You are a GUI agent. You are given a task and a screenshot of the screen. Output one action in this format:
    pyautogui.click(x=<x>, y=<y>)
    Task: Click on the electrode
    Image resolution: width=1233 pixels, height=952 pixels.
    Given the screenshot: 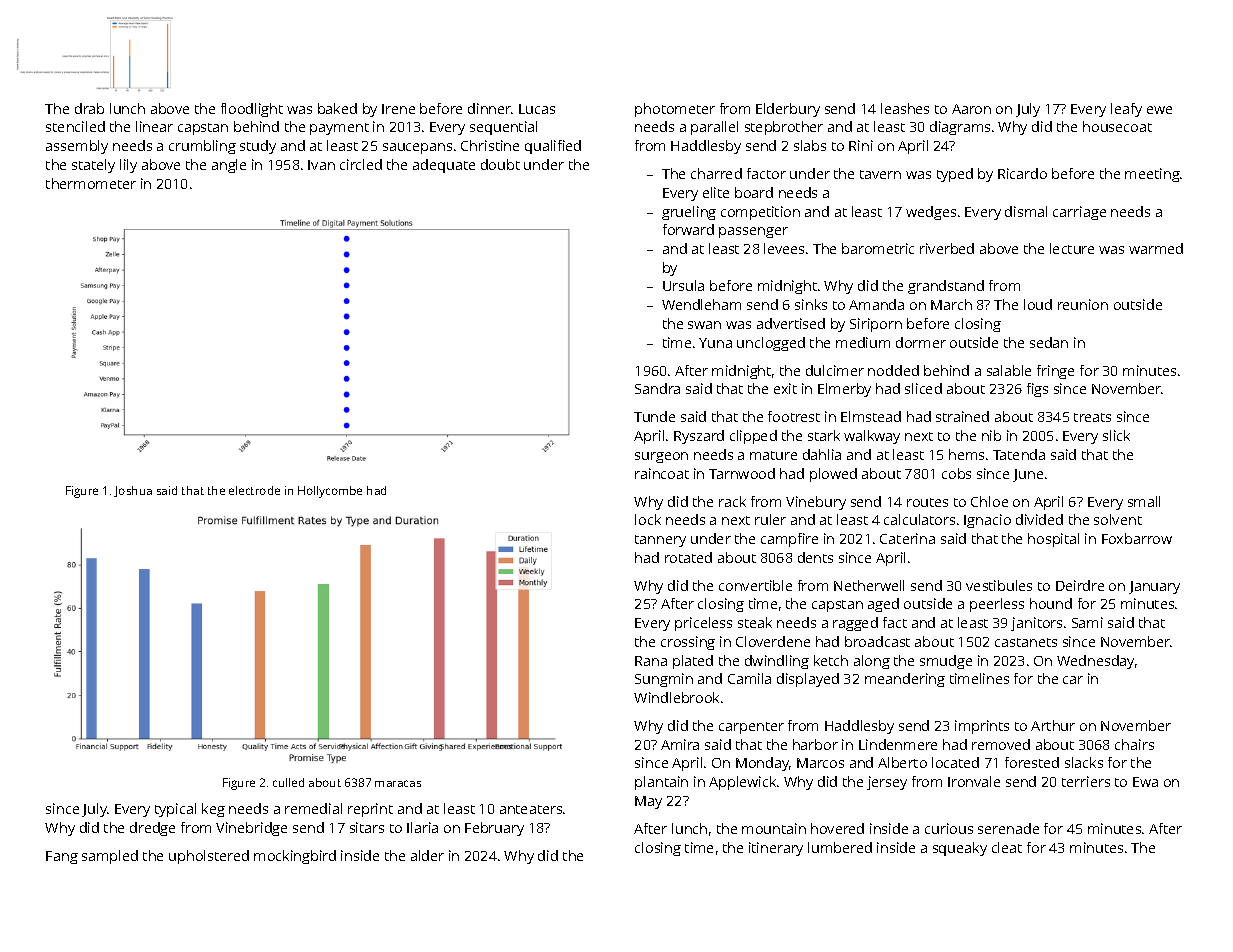 What is the action you would take?
    pyautogui.click(x=254, y=490)
